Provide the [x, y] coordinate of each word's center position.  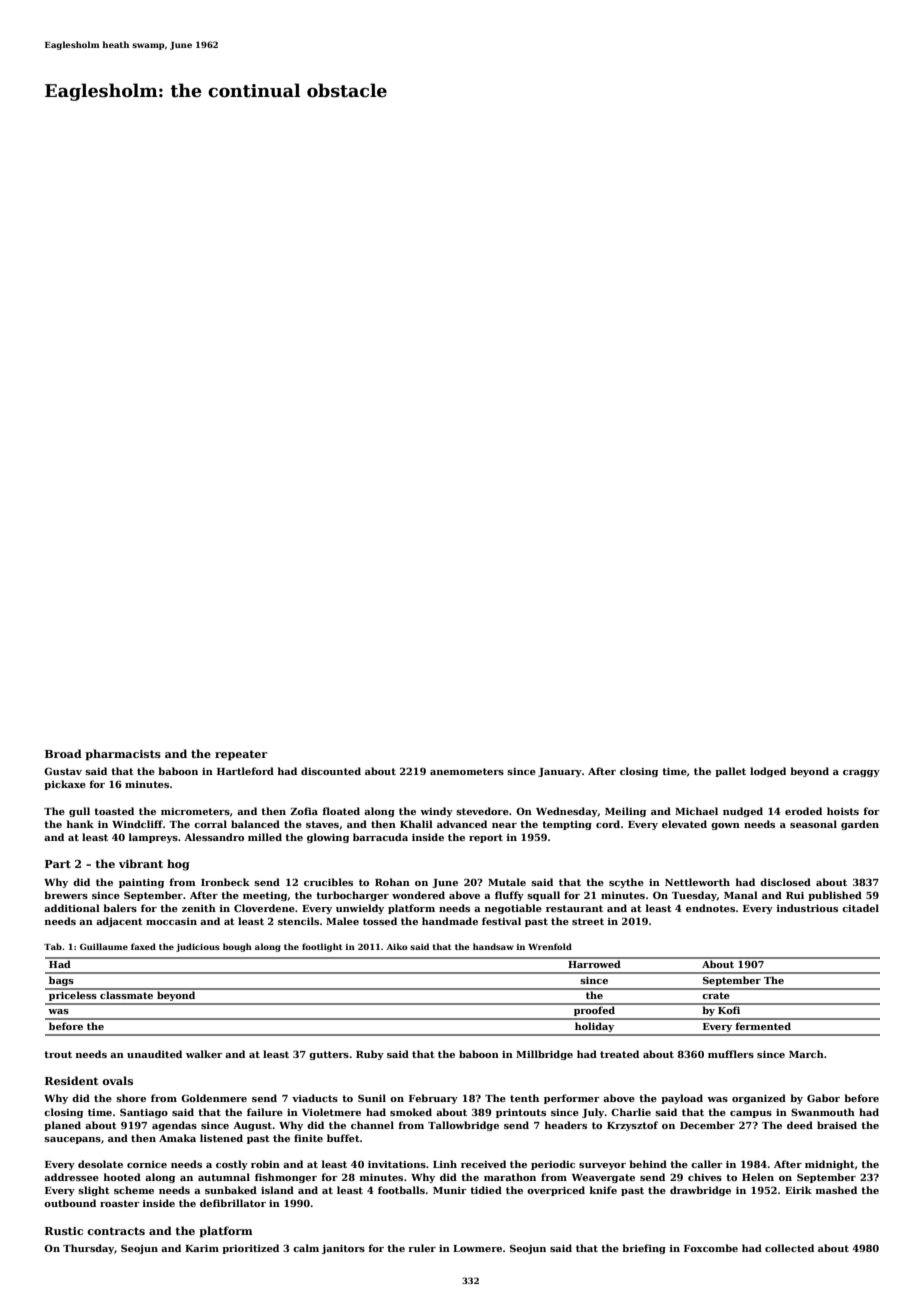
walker [204, 1054]
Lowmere [477, 1248]
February [433, 1099]
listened [221, 1138]
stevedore [482, 811]
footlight [322, 947]
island [277, 1190]
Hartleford [245, 771]
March [806, 1054]
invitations [397, 1164]
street [588, 921]
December [707, 1125]
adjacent [119, 922]
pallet [730, 772]
